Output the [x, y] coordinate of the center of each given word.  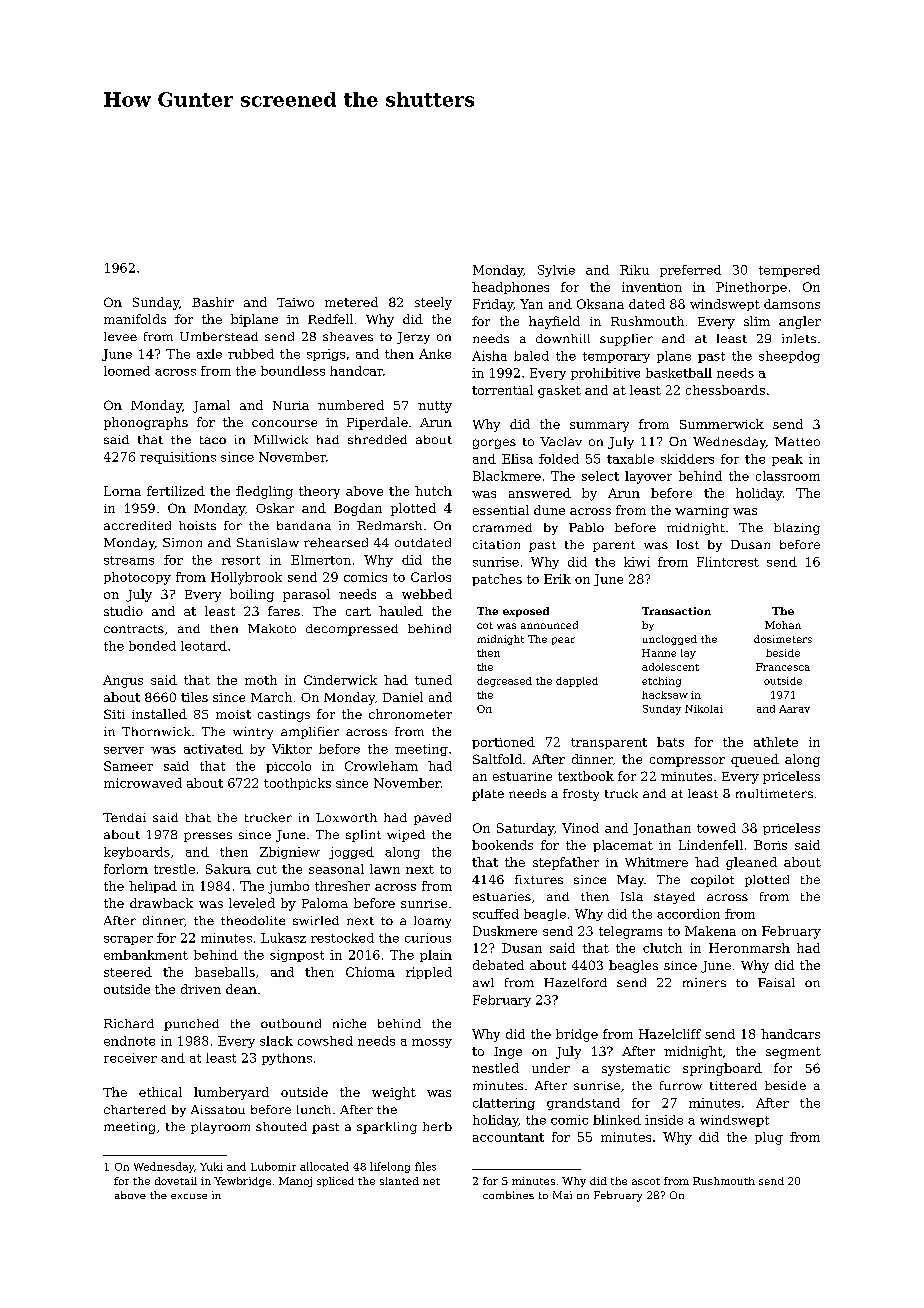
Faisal [776, 982]
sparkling [387, 1128]
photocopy [137, 578]
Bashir [213, 302]
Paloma [325, 903]
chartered [135, 1109]
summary [599, 427]
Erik [557, 579]
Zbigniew [290, 853]
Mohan [783, 625]
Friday [493, 305]
